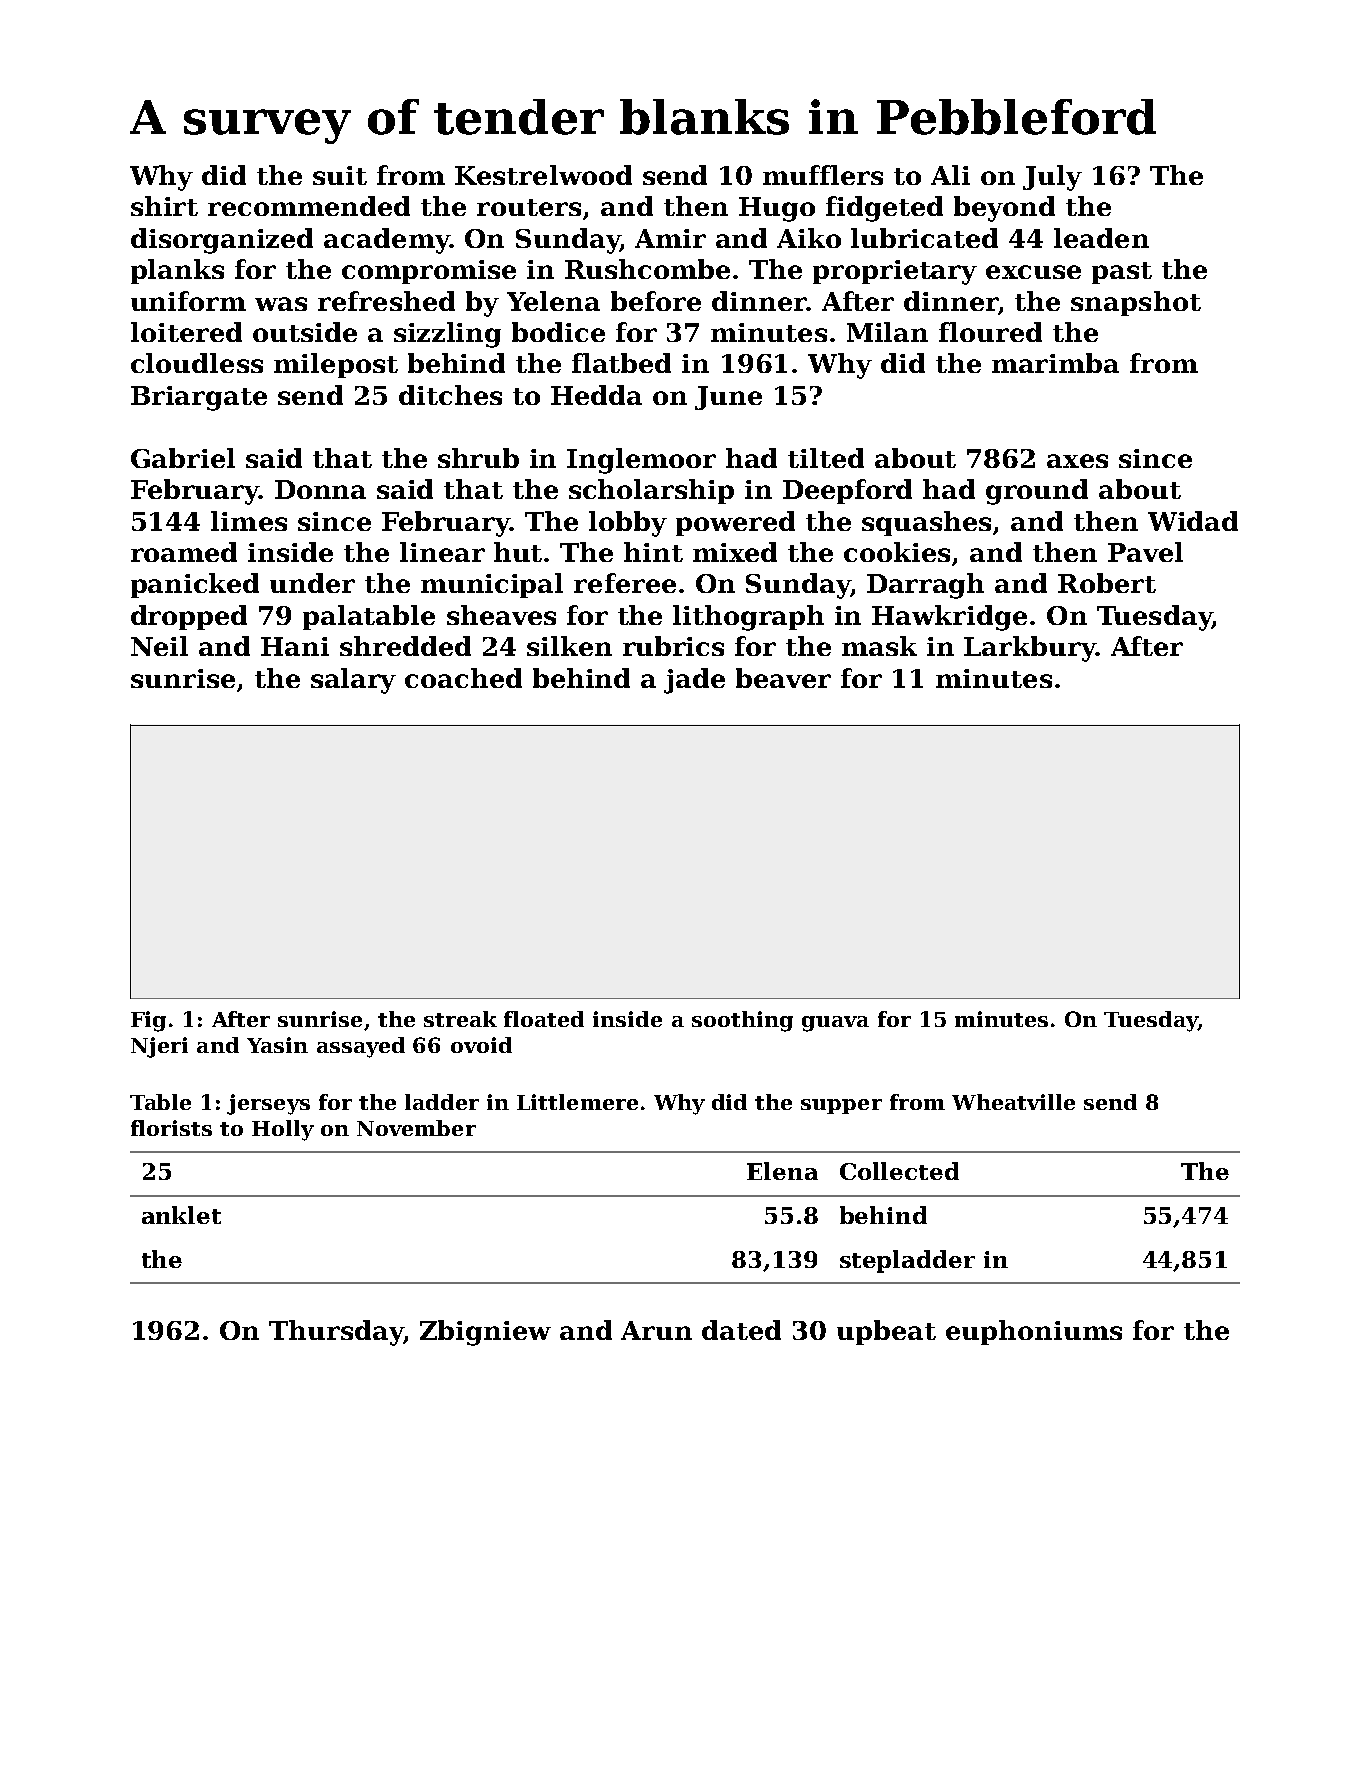 Image resolution: width=1370 pixels, height=1773 pixels. Describe the element at coordinates (558, 332) in the screenshot. I see `bodice` at that location.
